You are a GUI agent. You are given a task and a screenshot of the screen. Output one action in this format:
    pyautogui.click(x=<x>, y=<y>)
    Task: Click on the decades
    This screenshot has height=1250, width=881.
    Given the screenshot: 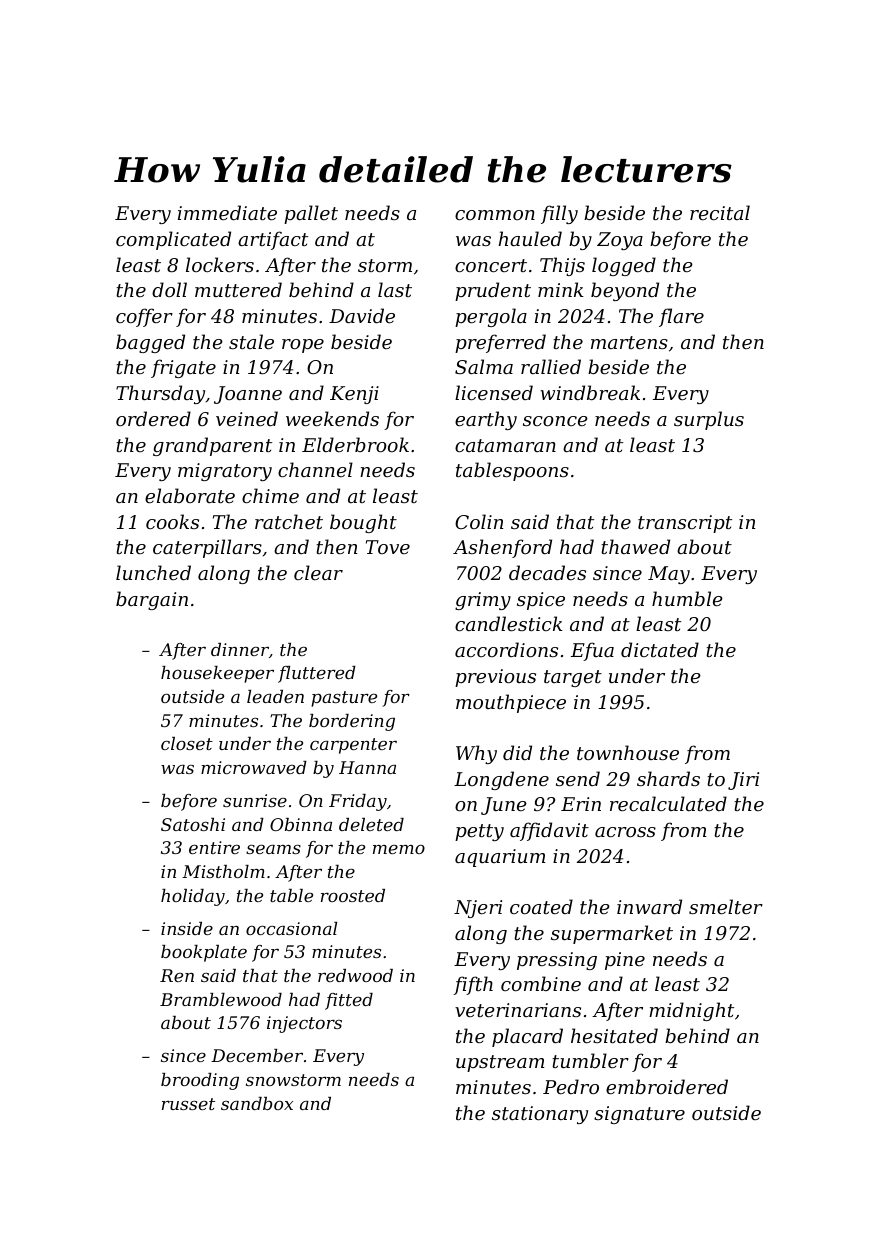 What is the action you would take?
    pyautogui.click(x=547, y=572)
